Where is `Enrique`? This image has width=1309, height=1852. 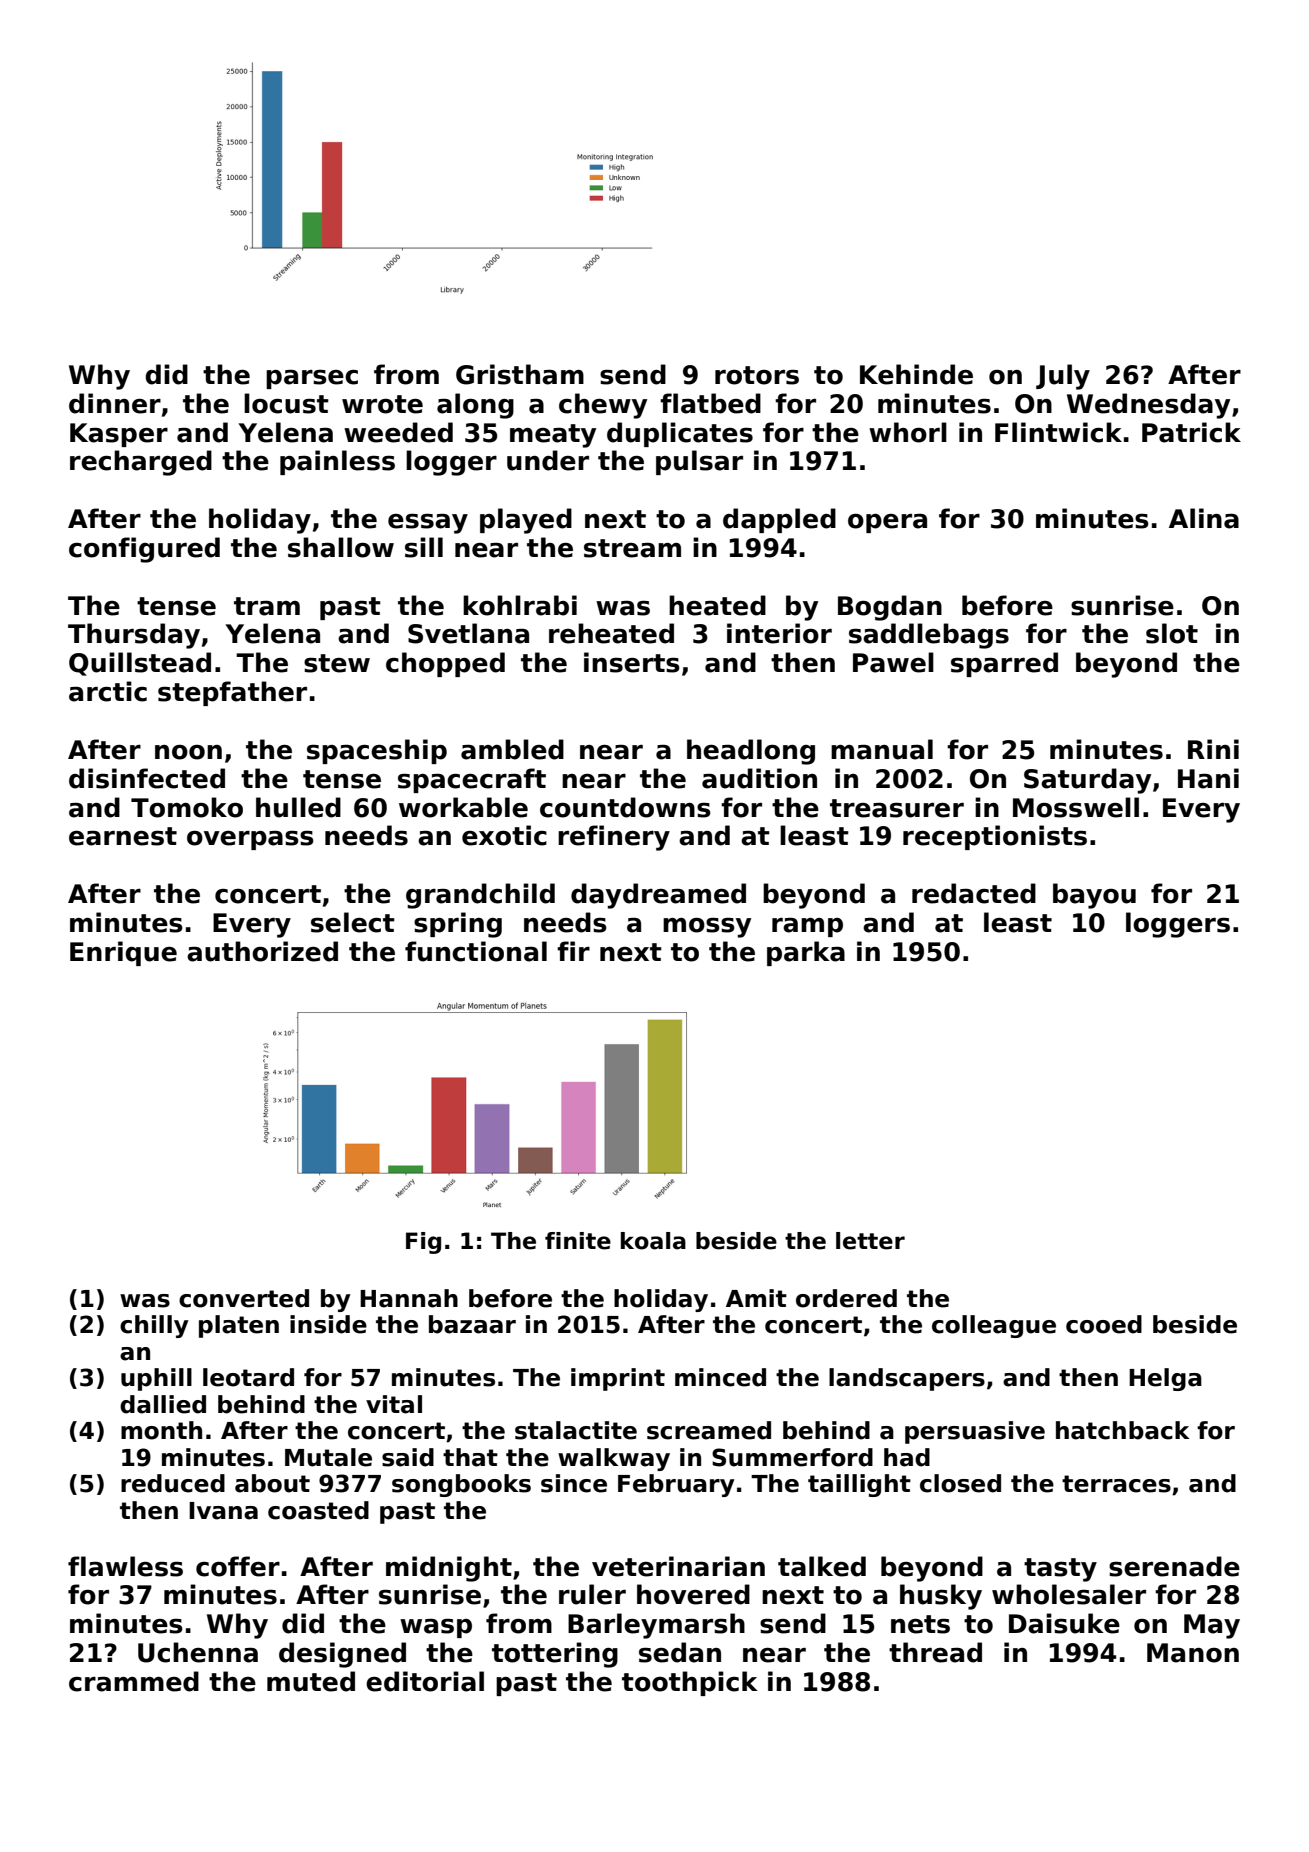
Enrique is located at coordinates (123, 953).
